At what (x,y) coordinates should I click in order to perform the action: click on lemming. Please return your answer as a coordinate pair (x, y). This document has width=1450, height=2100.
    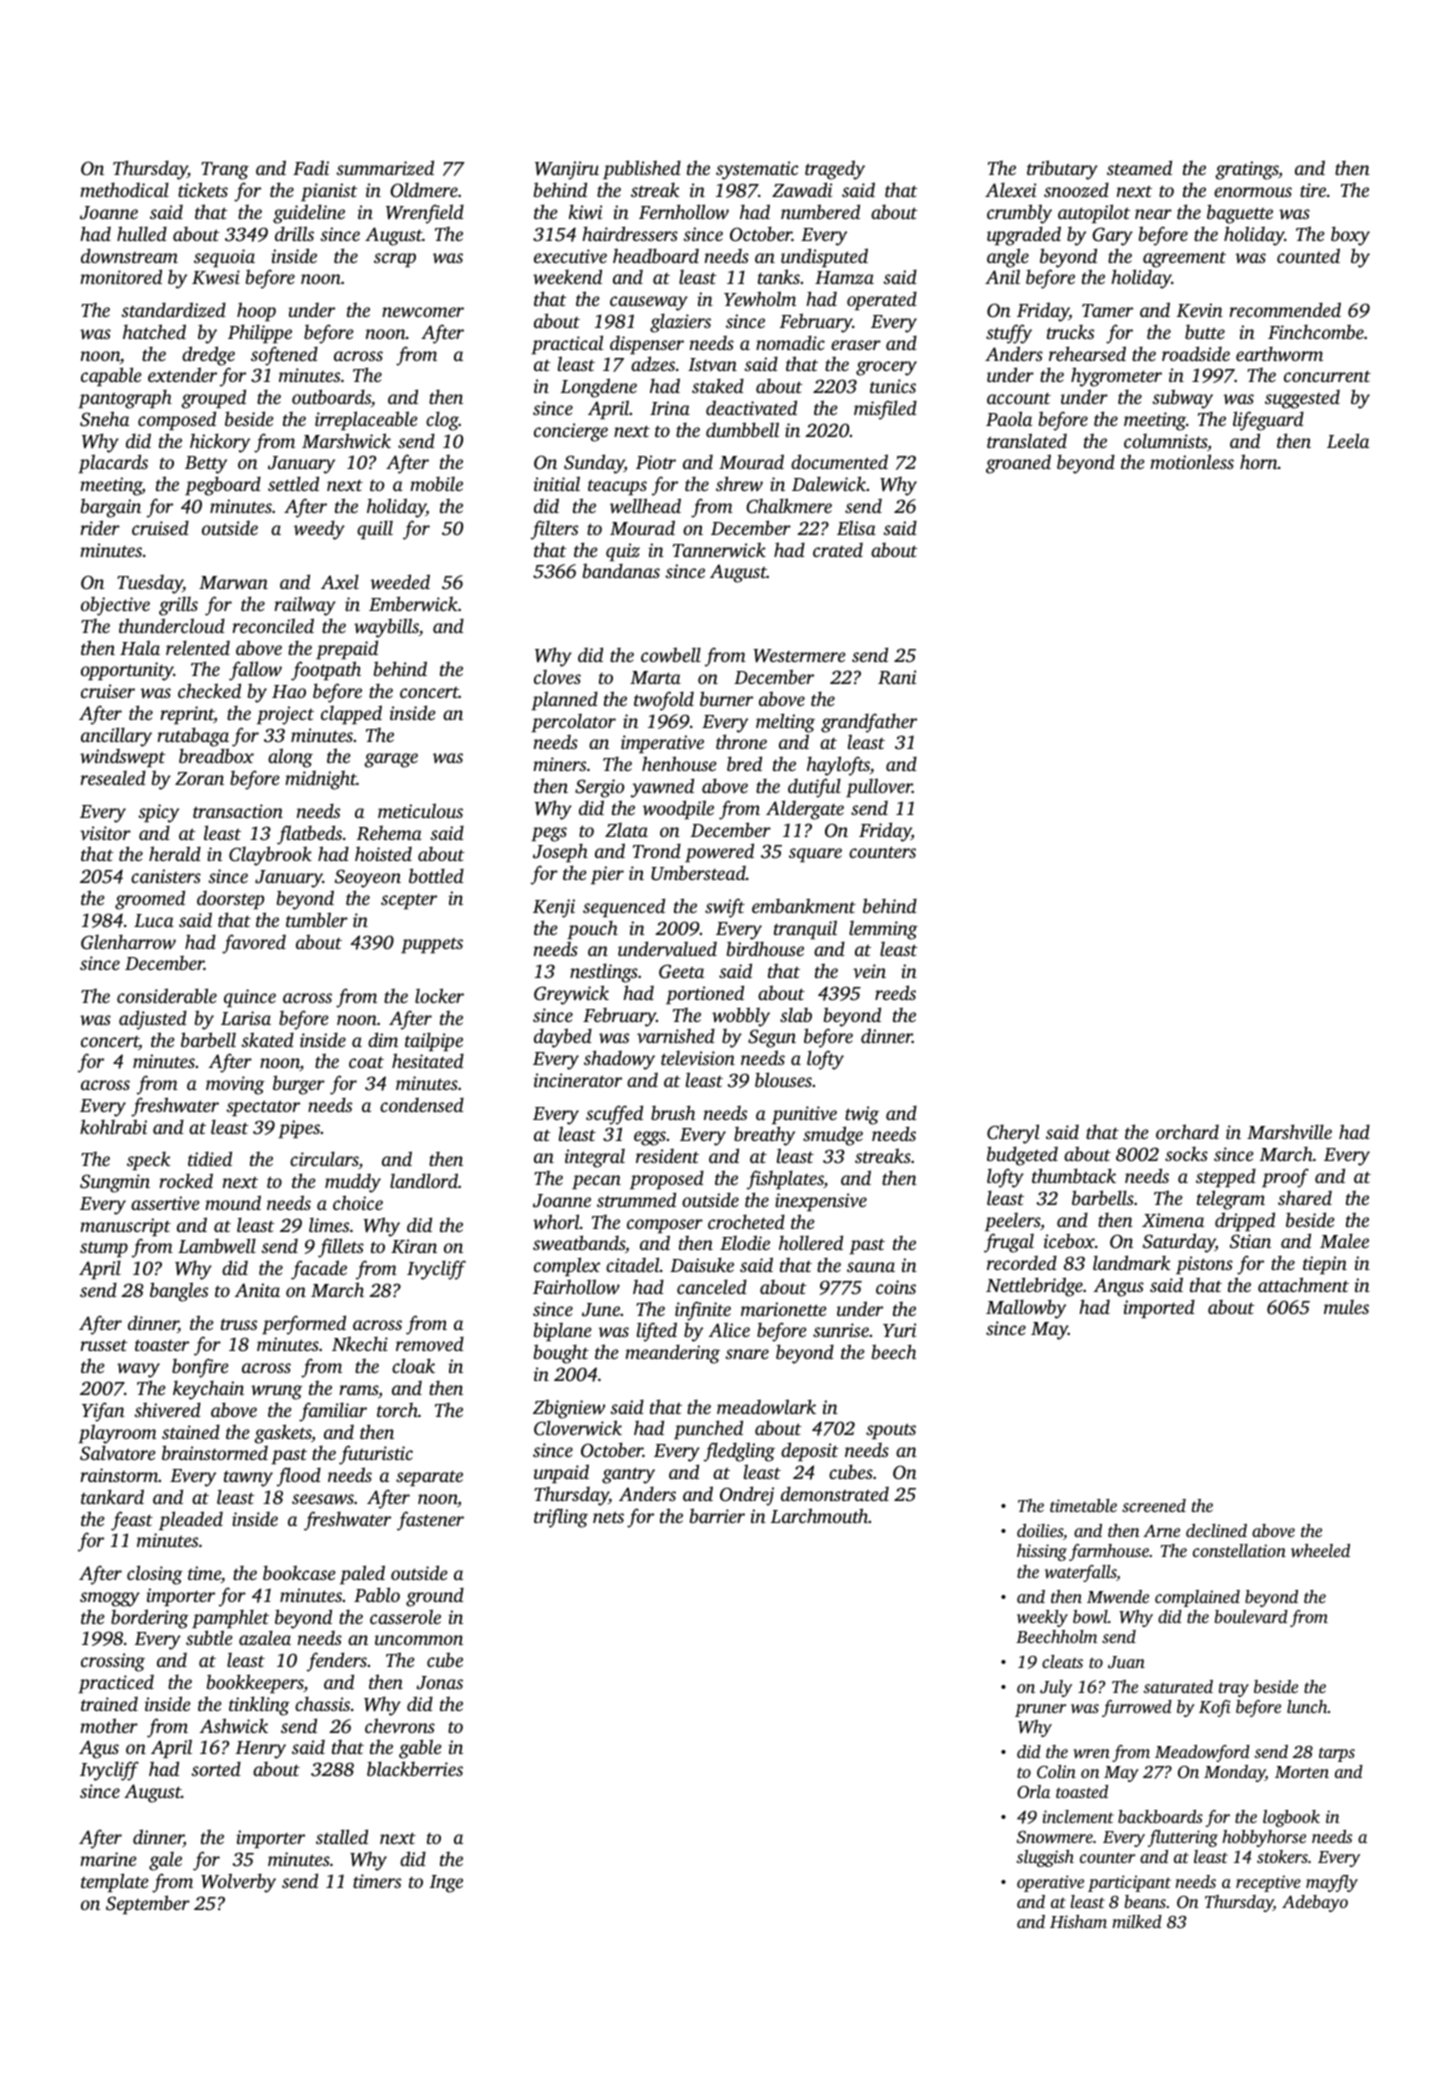
    Looking at the image, I should click on (883, 930).
